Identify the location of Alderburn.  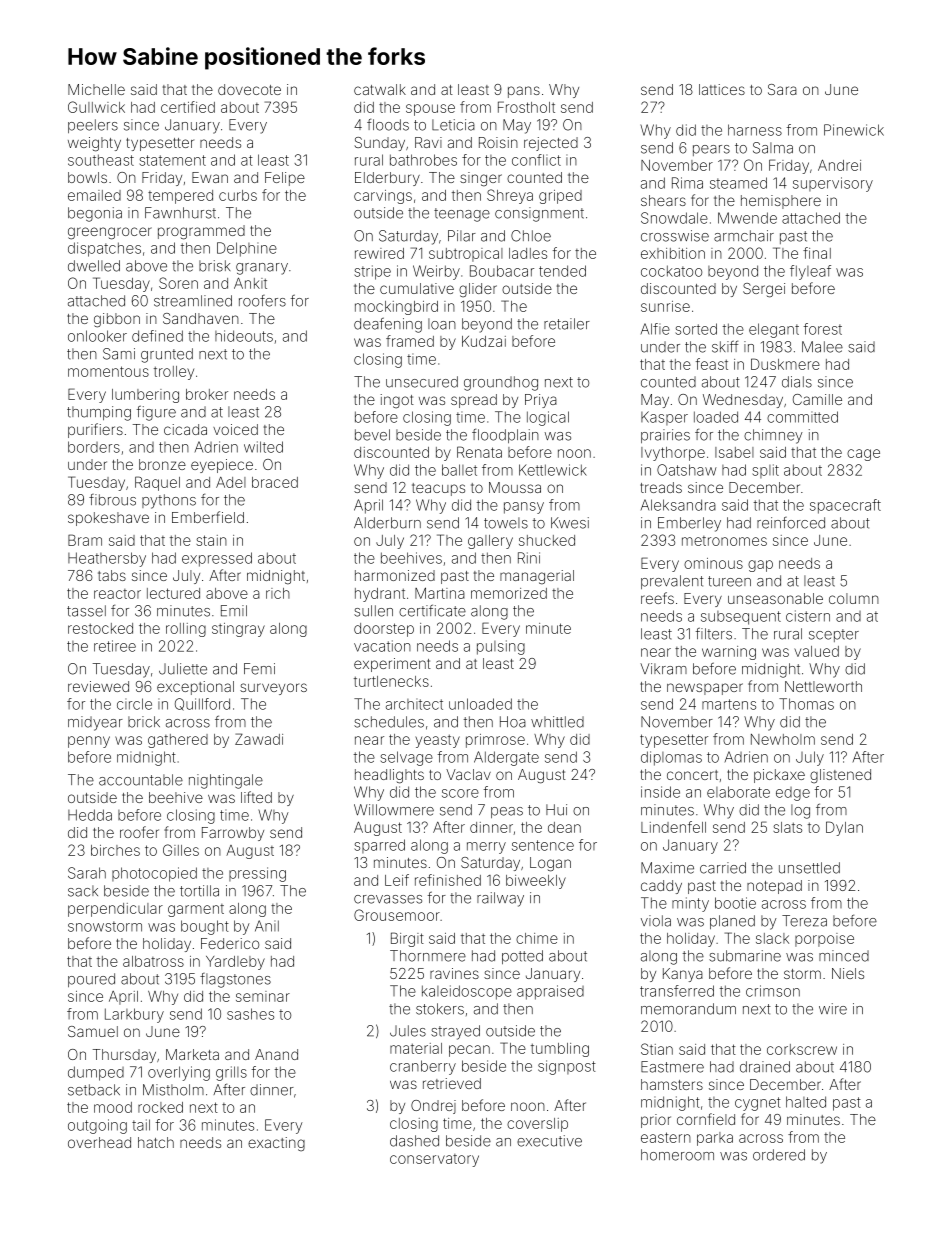
(387, 523).
